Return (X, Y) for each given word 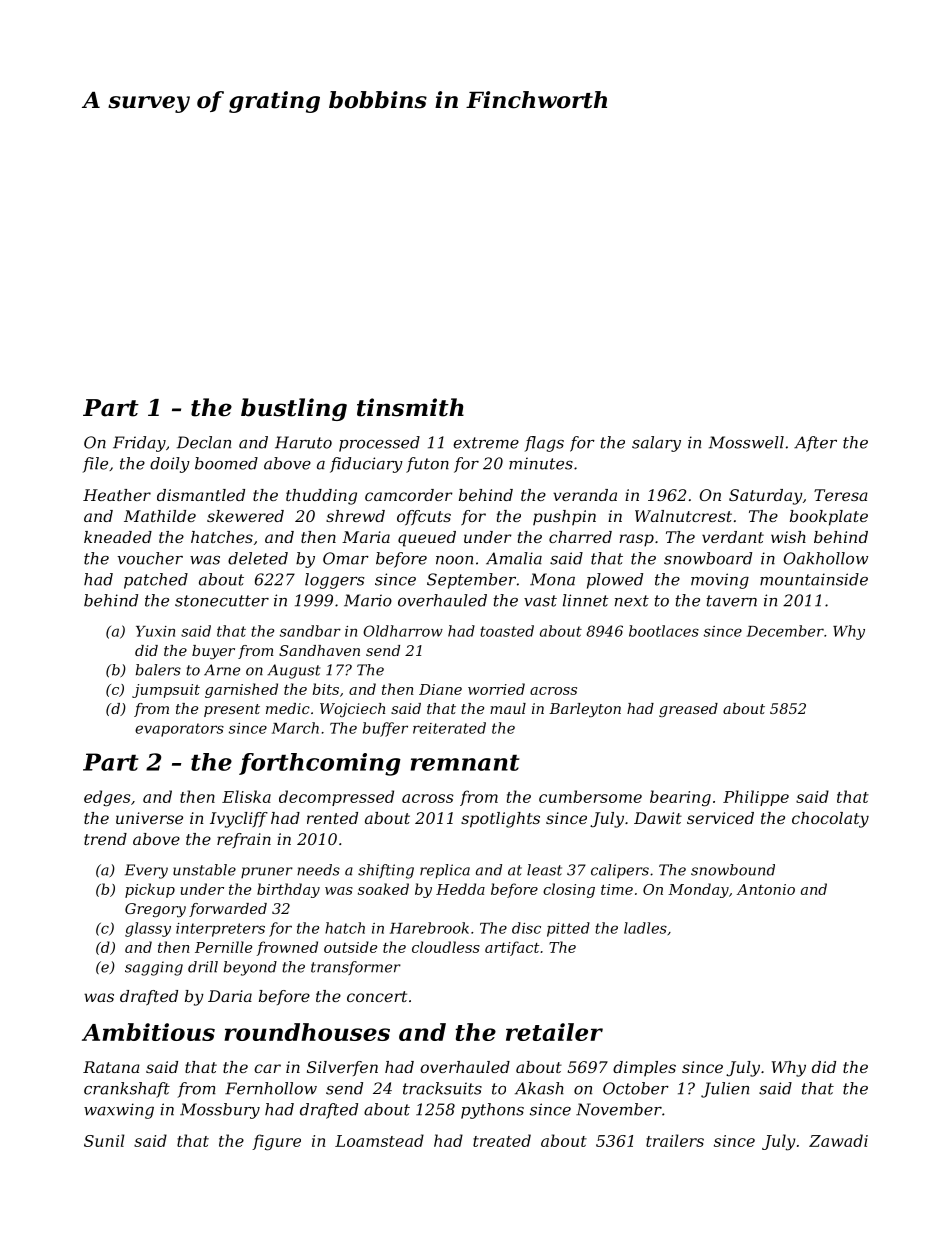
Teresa (841, 495)
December (785, 631)
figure (276, 1142)
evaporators (179, 730)
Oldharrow (403, 631)
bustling (294, 409)
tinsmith (410, 407)
